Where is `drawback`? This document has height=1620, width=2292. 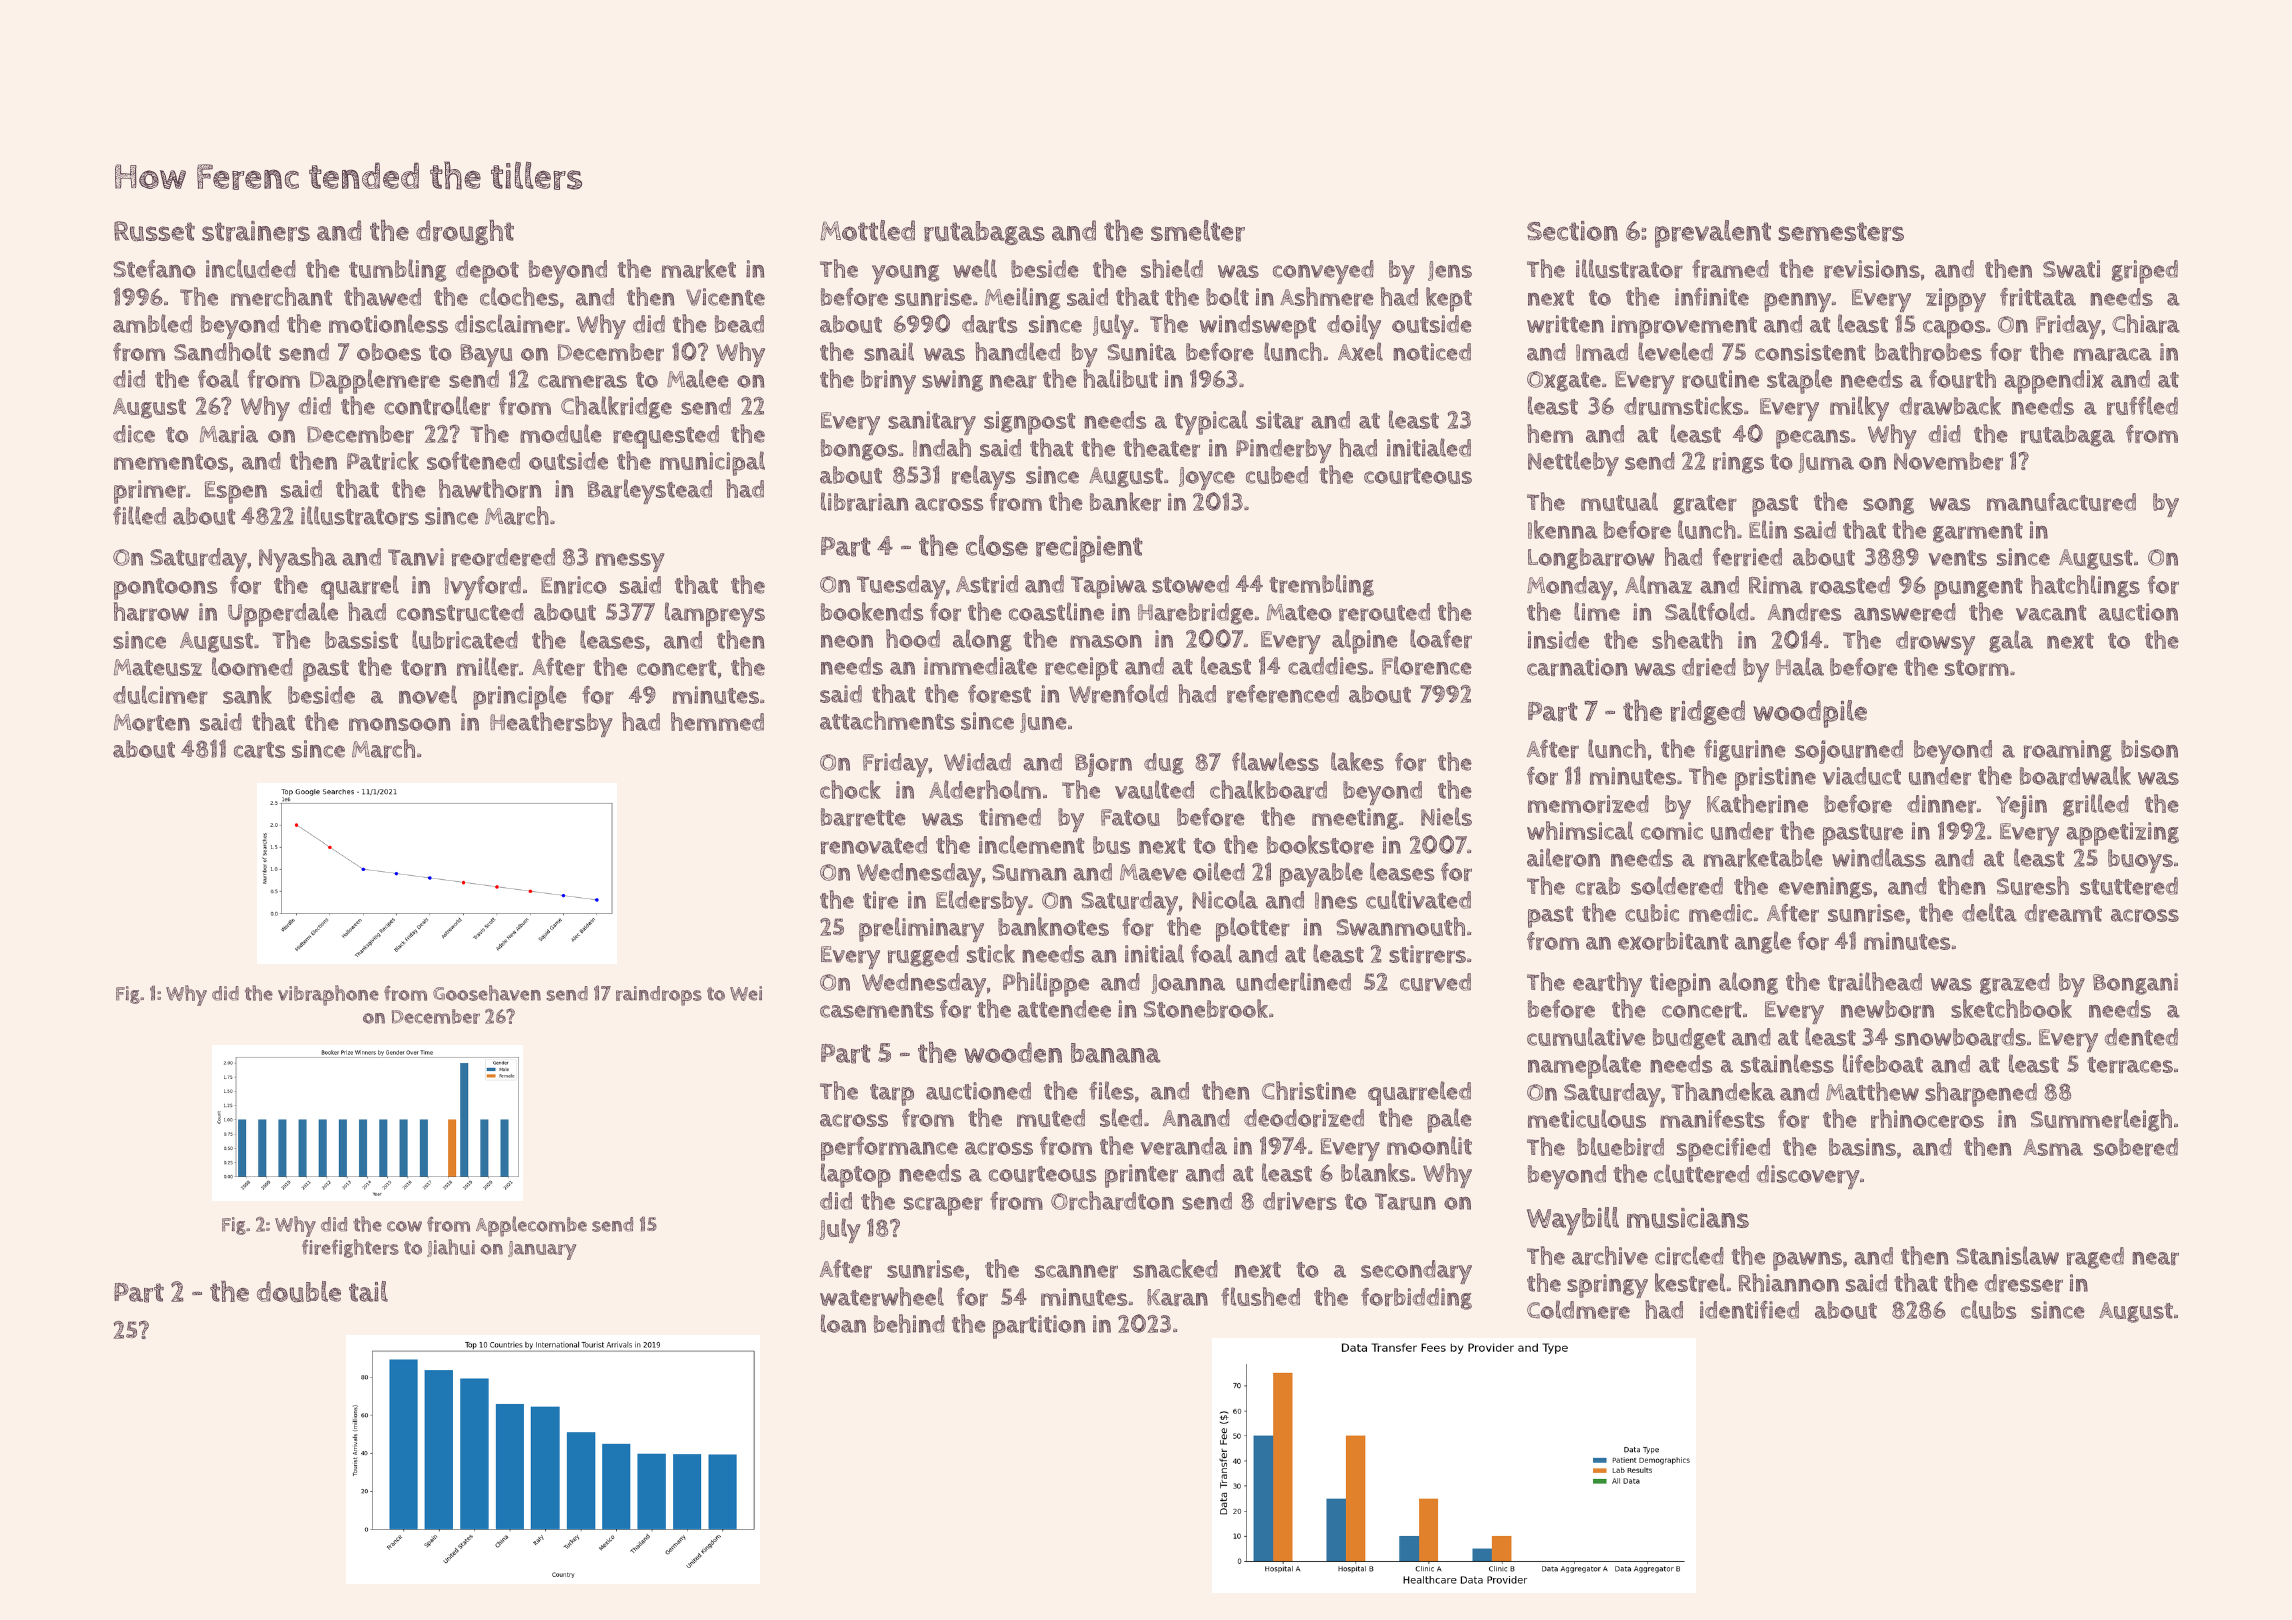
drawback is located at coordinates (1950, 405).
